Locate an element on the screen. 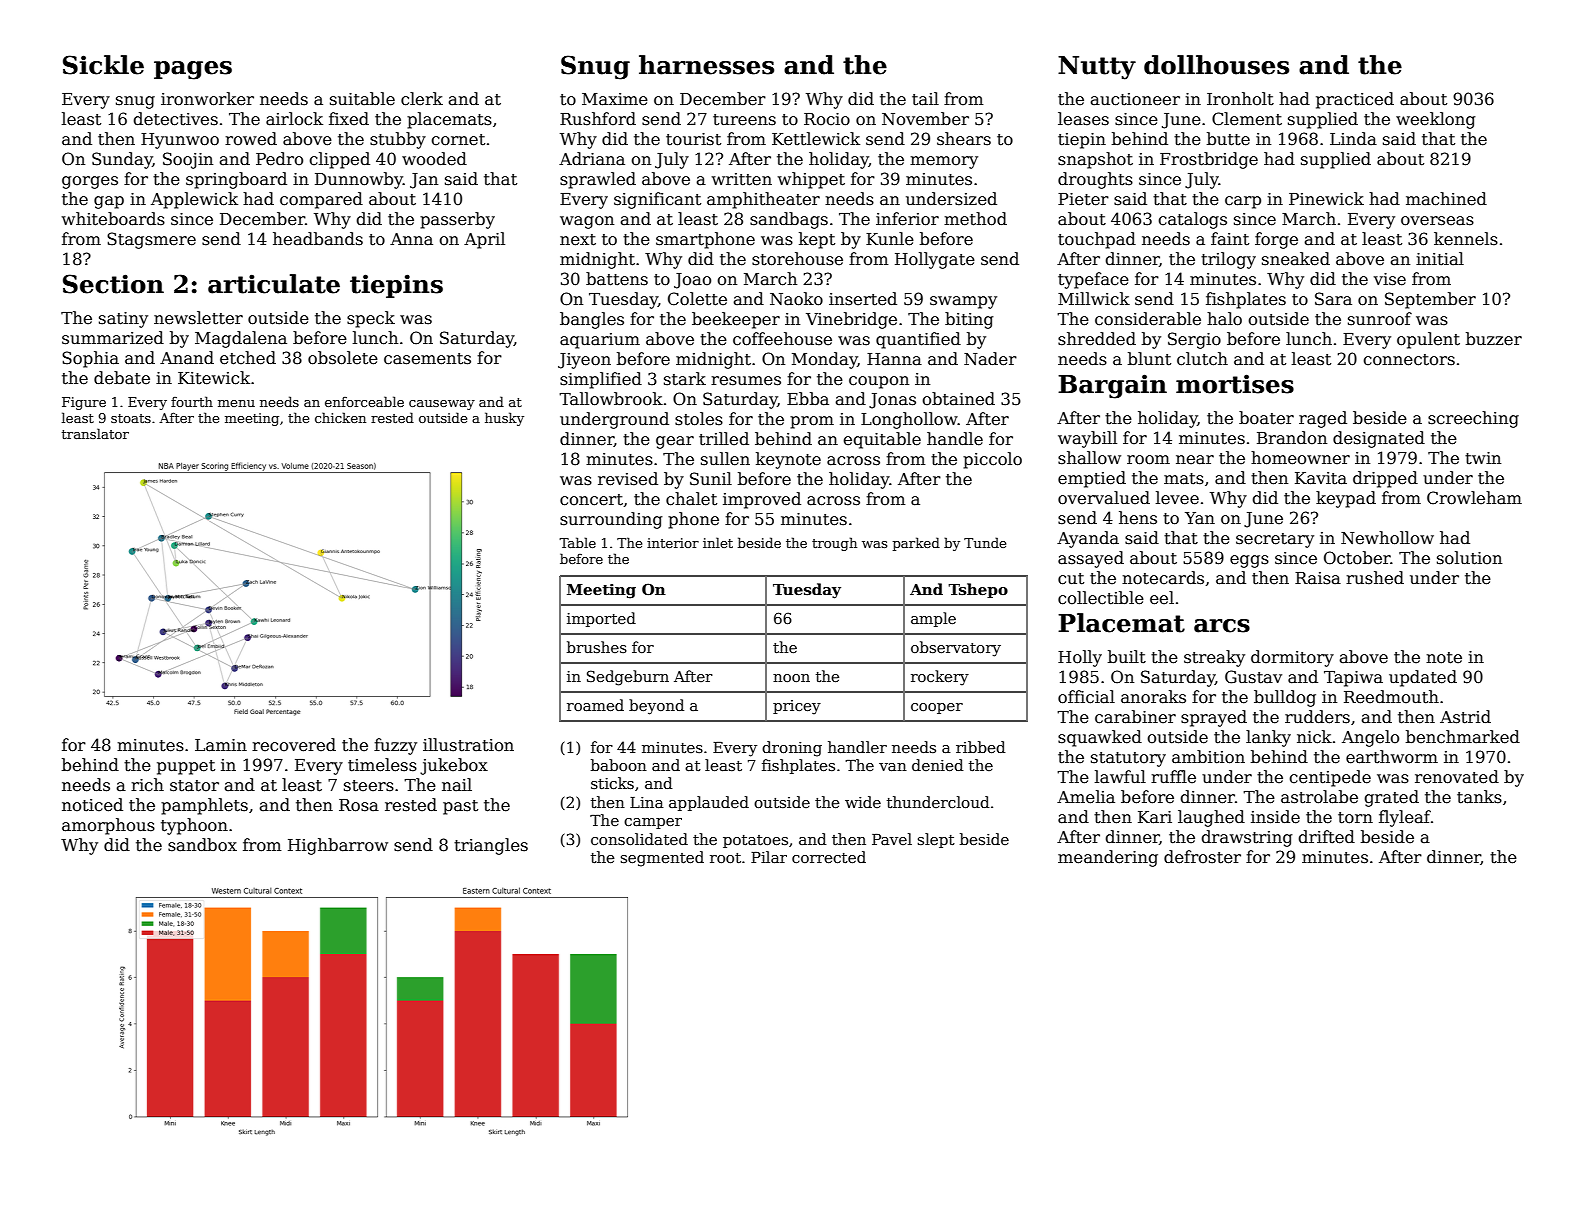 The width and height of the screenshot is (1587, 1226). machined is located at coordinates (1446, 199).
